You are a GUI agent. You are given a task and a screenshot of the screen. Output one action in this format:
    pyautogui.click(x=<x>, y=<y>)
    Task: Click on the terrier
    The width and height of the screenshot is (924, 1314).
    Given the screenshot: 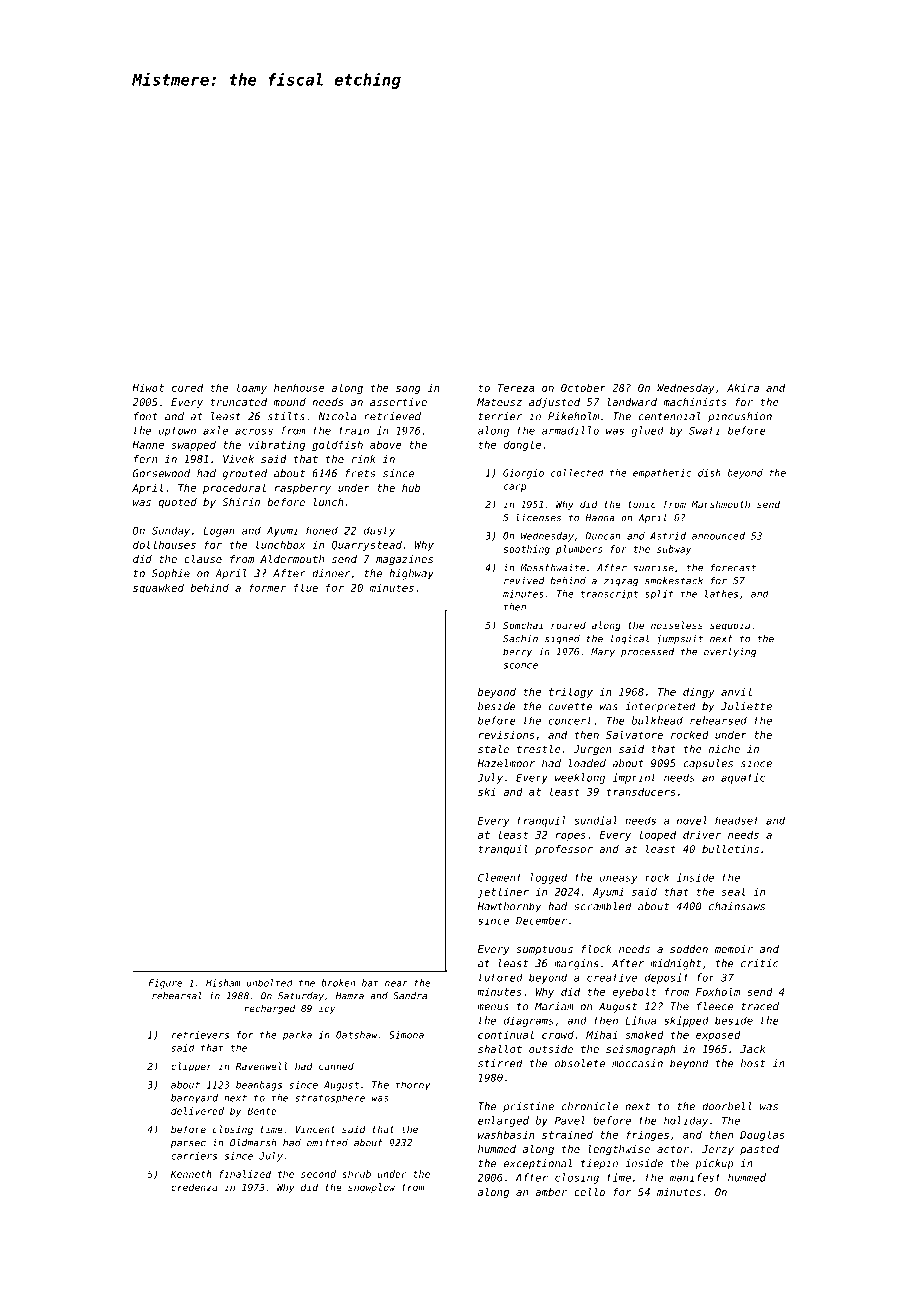 What is the action you would take?
    pyautogui.click(x=500, y=416)
